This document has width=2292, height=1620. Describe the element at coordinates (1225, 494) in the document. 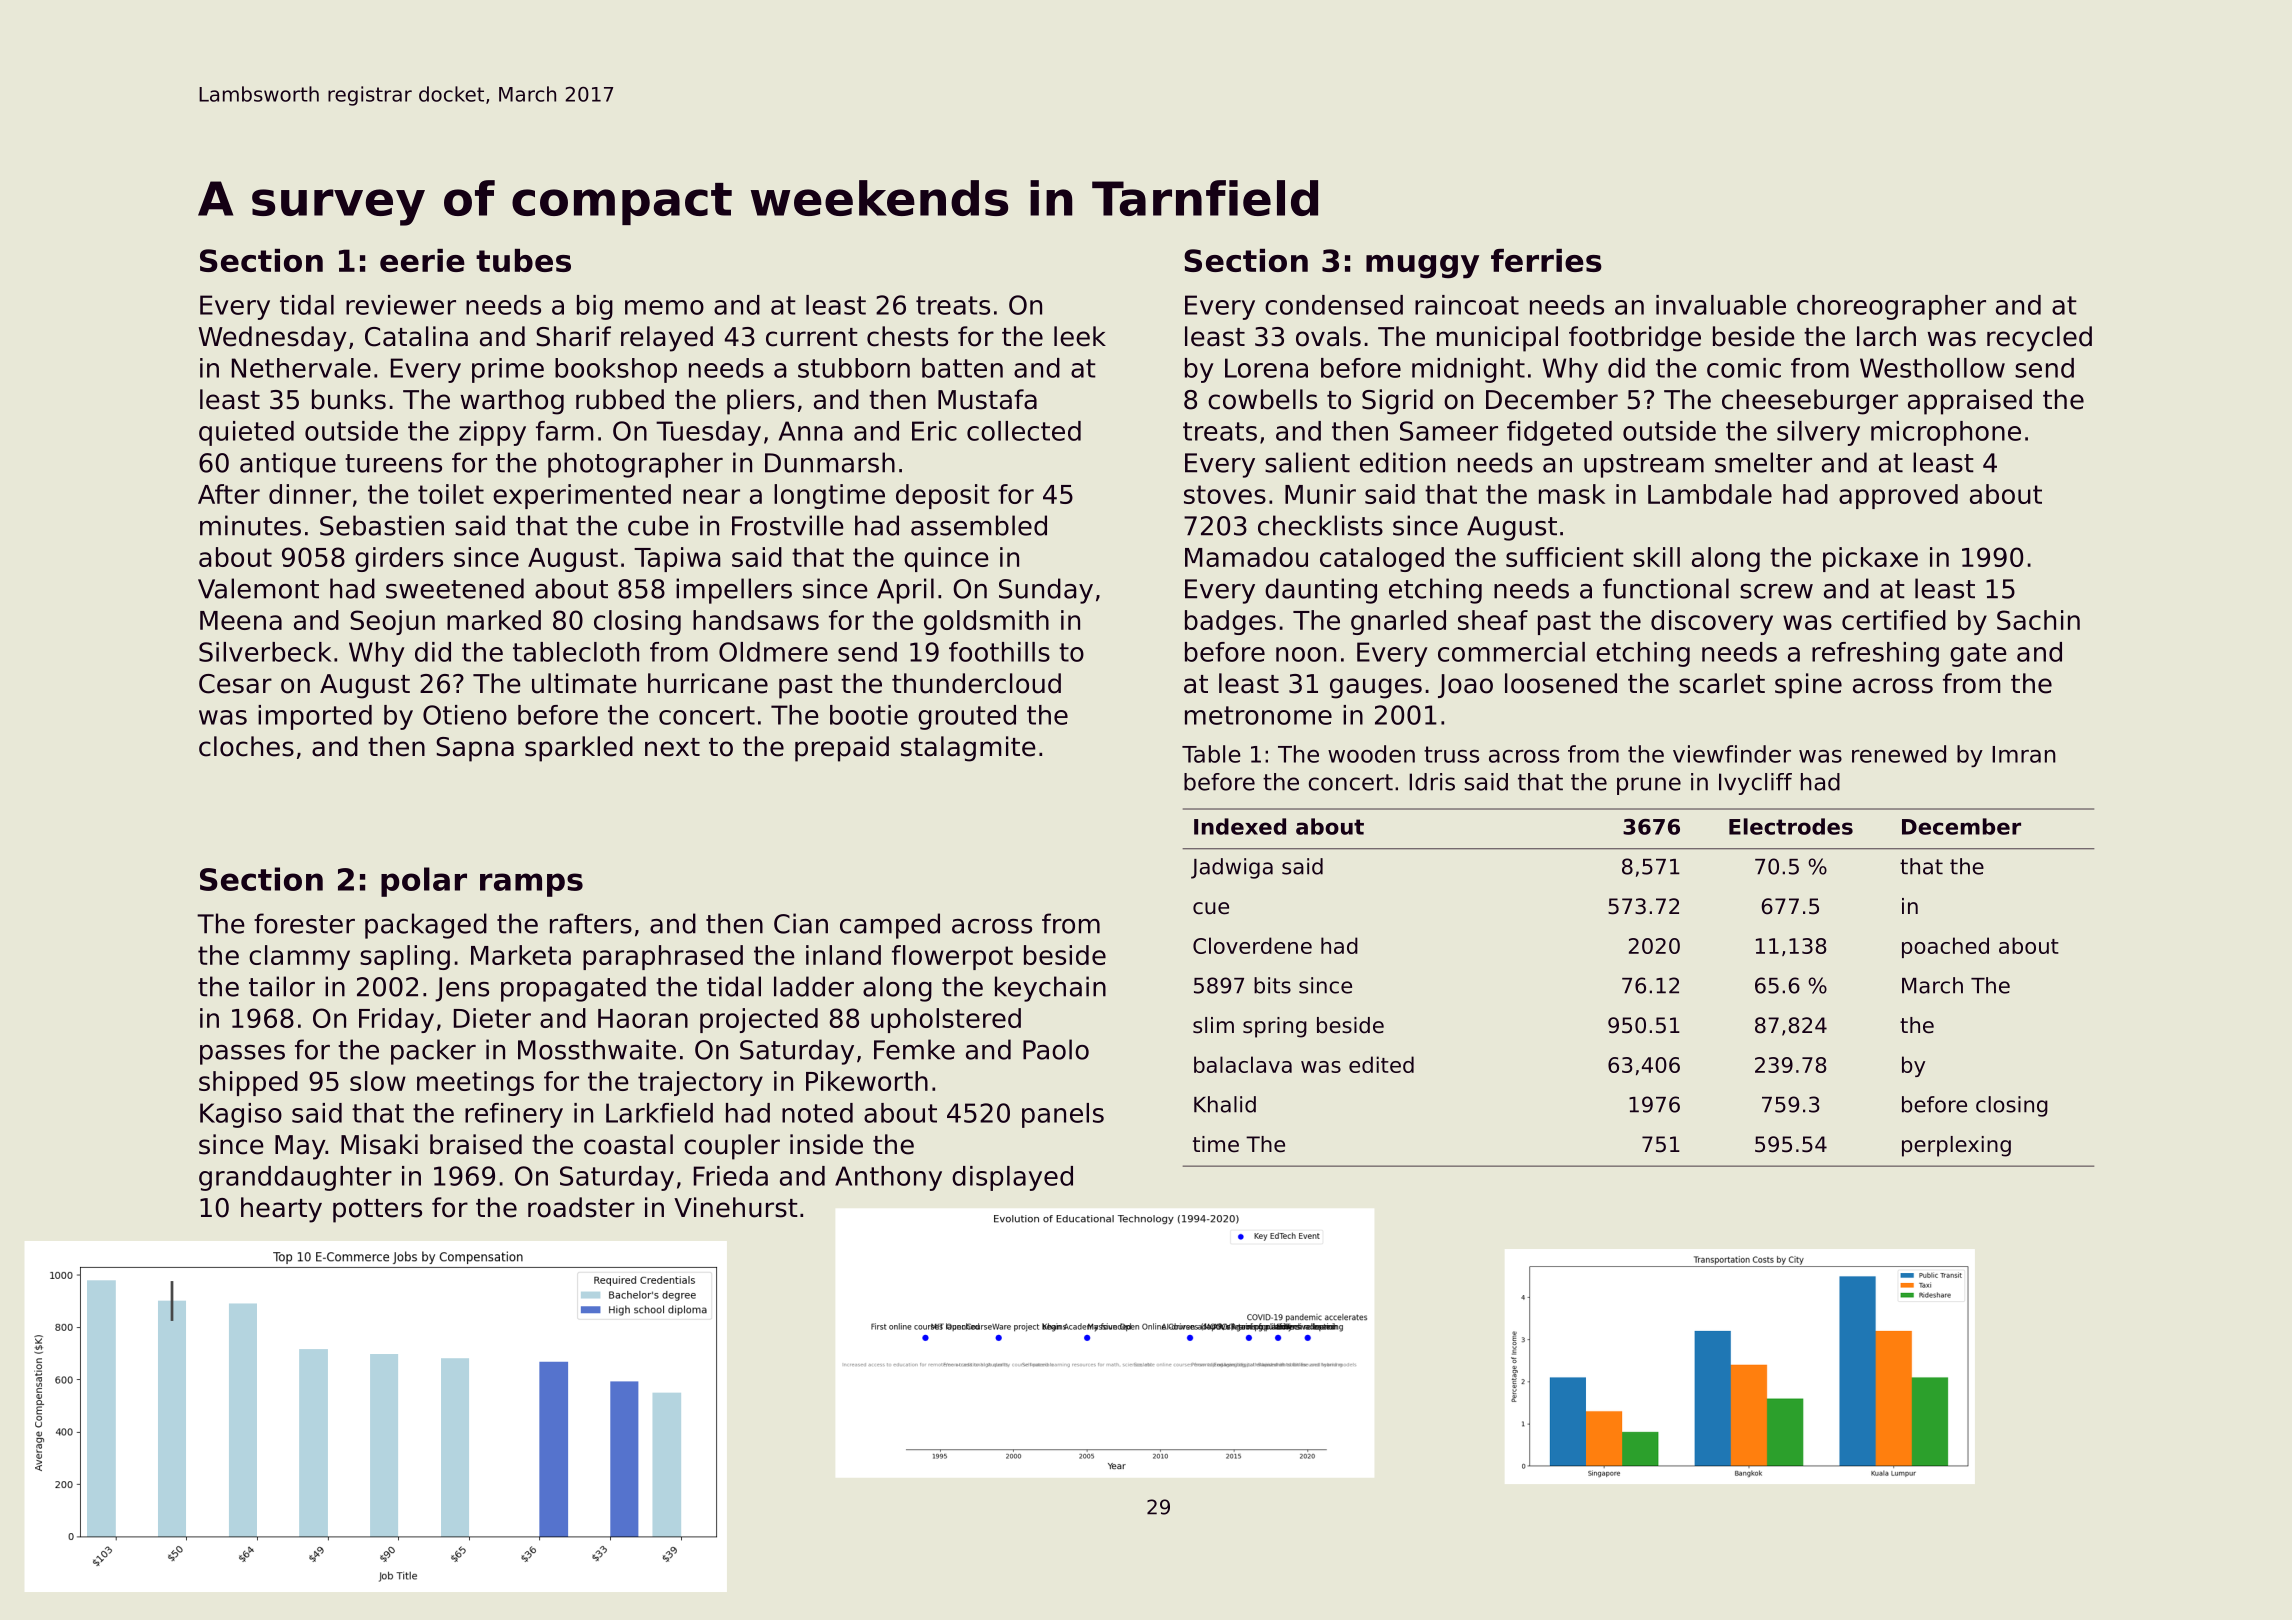

I see `stoves` at that location.
